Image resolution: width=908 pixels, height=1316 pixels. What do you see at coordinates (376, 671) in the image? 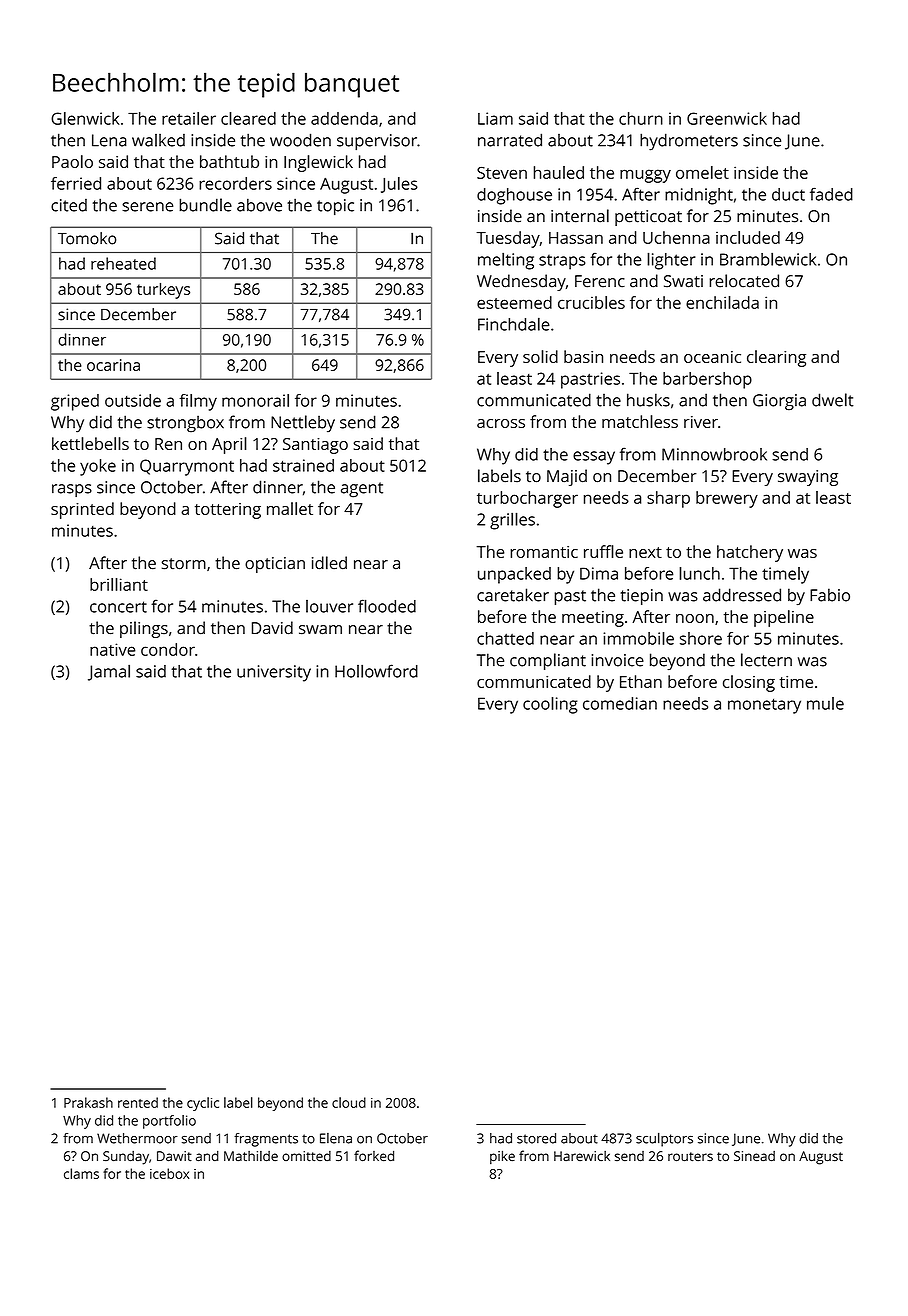
I see `Hollowford` at bounding box center [376, 671].
